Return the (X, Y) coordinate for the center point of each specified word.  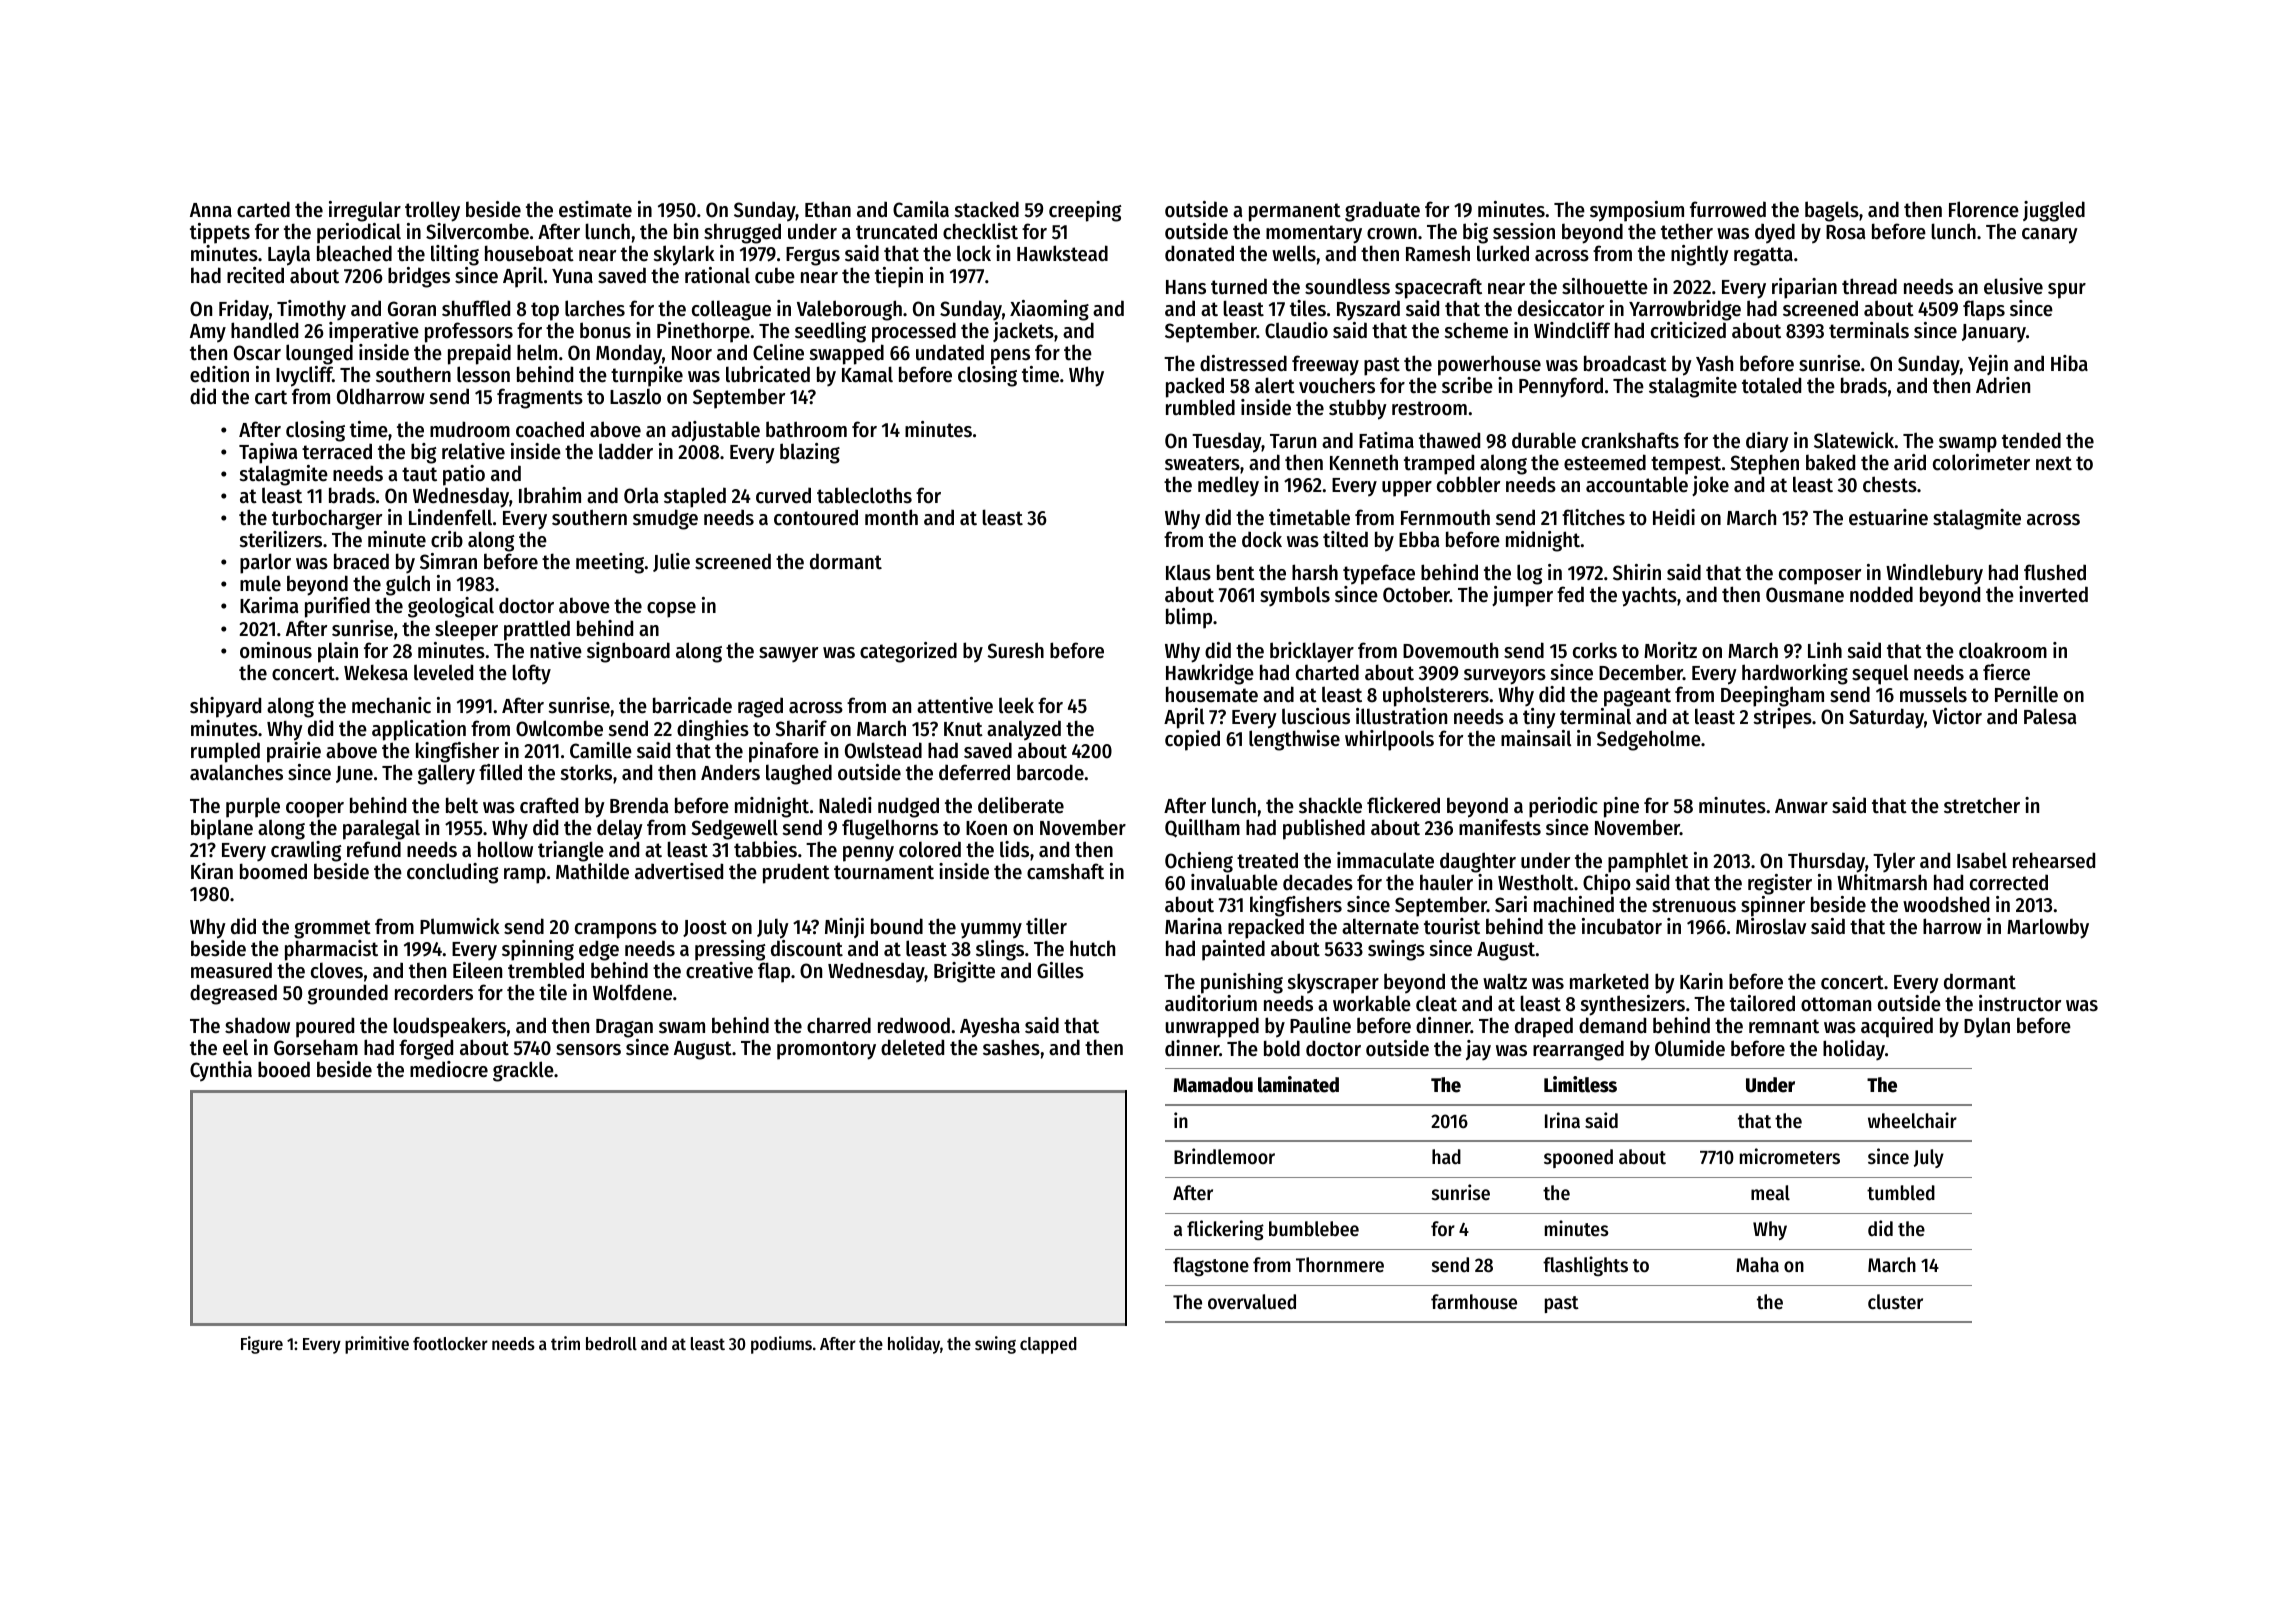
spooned (1578, 1158)
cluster (1895, 1302)
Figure (262, 1345)
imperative (374, 332)
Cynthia (221, 1071)
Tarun (1293, 441)
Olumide (1690, 1048)
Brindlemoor (1224, 1156)
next (2054, 463)
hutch (1092, 948)
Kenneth (1364, 462)
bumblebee (1314, 1229)
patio (464, 475)
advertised (679, 871)
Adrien (2003, 385)
